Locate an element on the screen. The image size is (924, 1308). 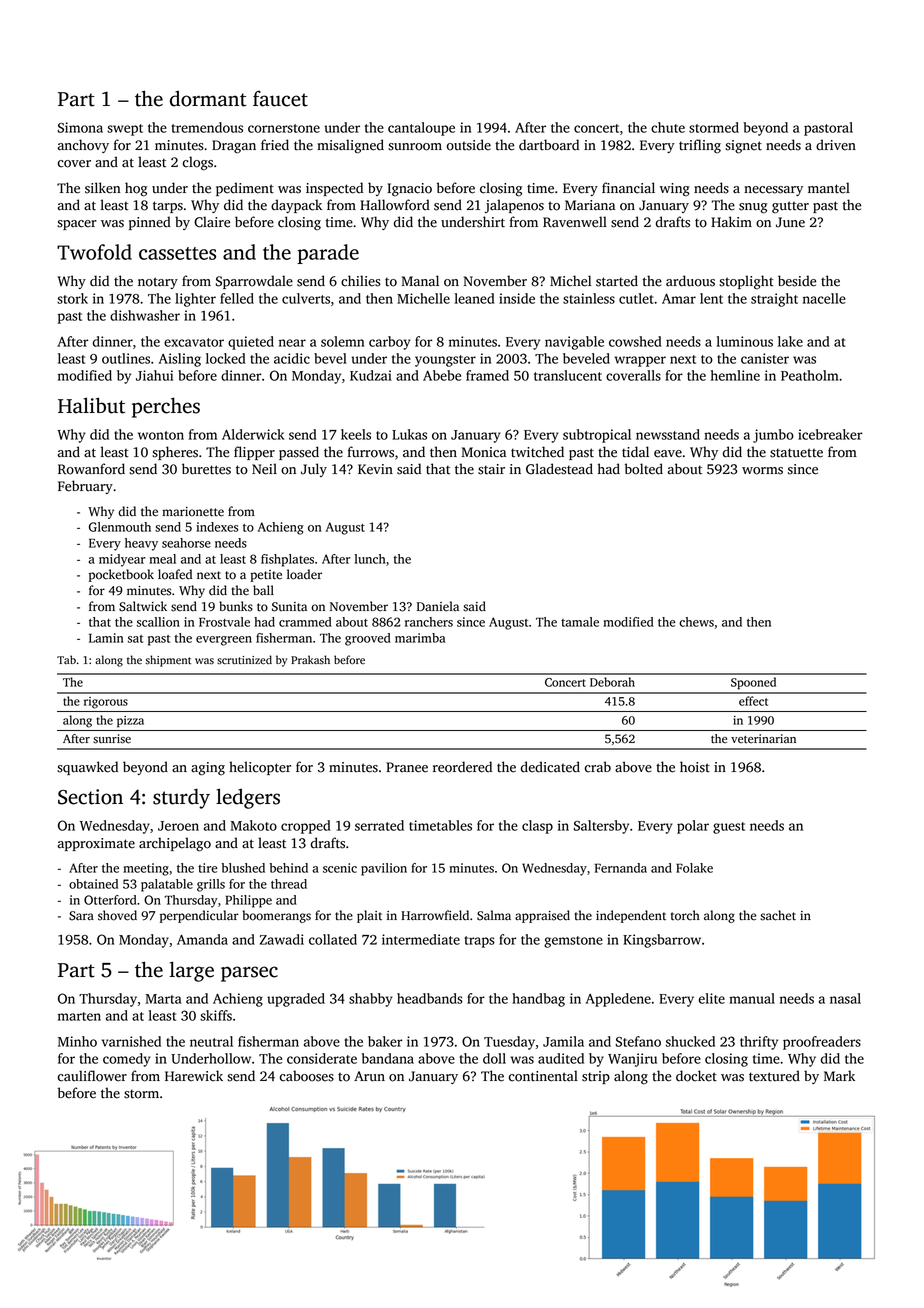
dartboard is located at coordinates (549, 145).
